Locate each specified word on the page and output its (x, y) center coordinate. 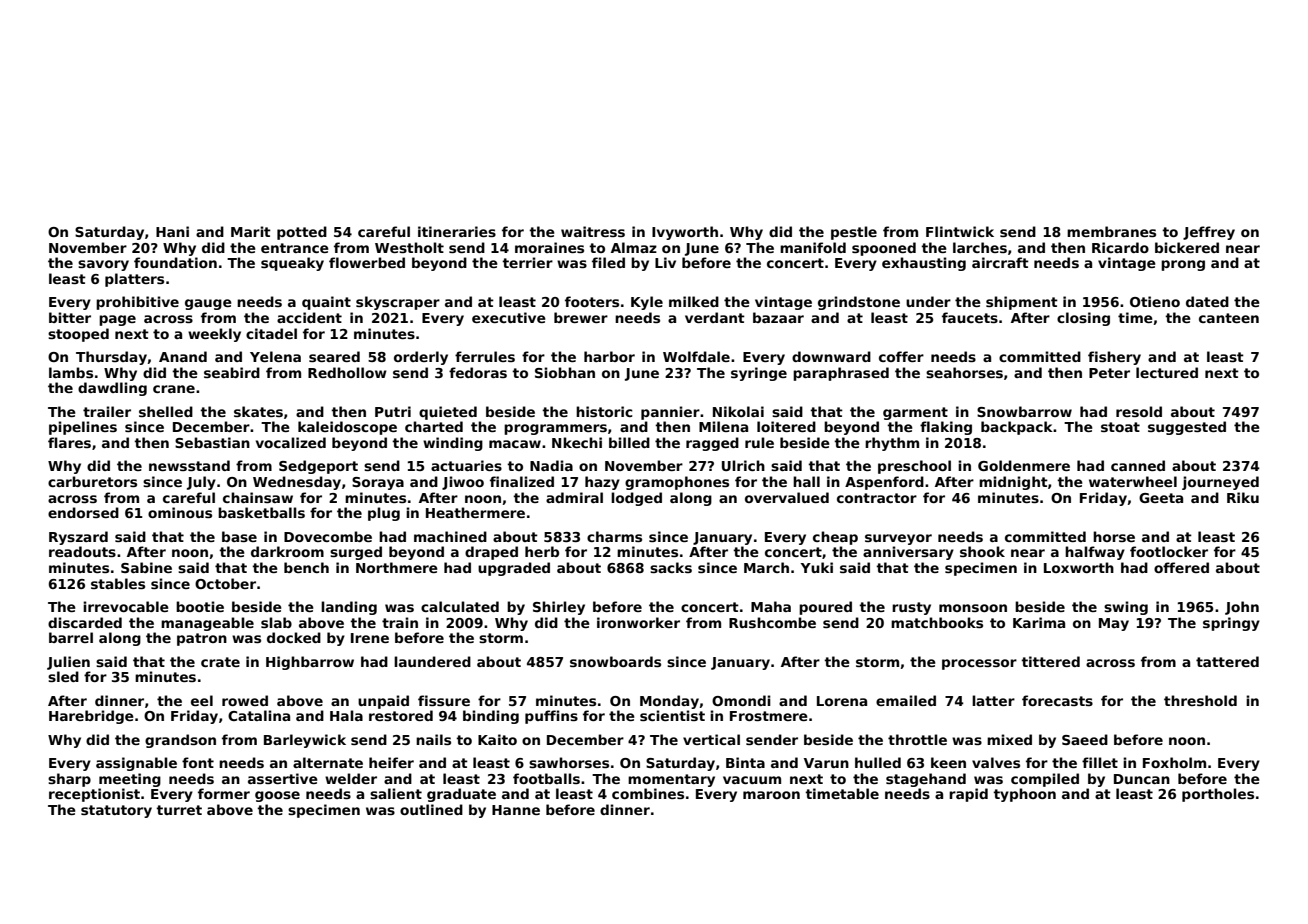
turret (179, 810)
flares (69, 442)
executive (509, 317)
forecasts (1057, 700)
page (117, 320)
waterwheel (1133, 481)
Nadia (551, 465)
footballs (546, 778)
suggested (1187, 428)
